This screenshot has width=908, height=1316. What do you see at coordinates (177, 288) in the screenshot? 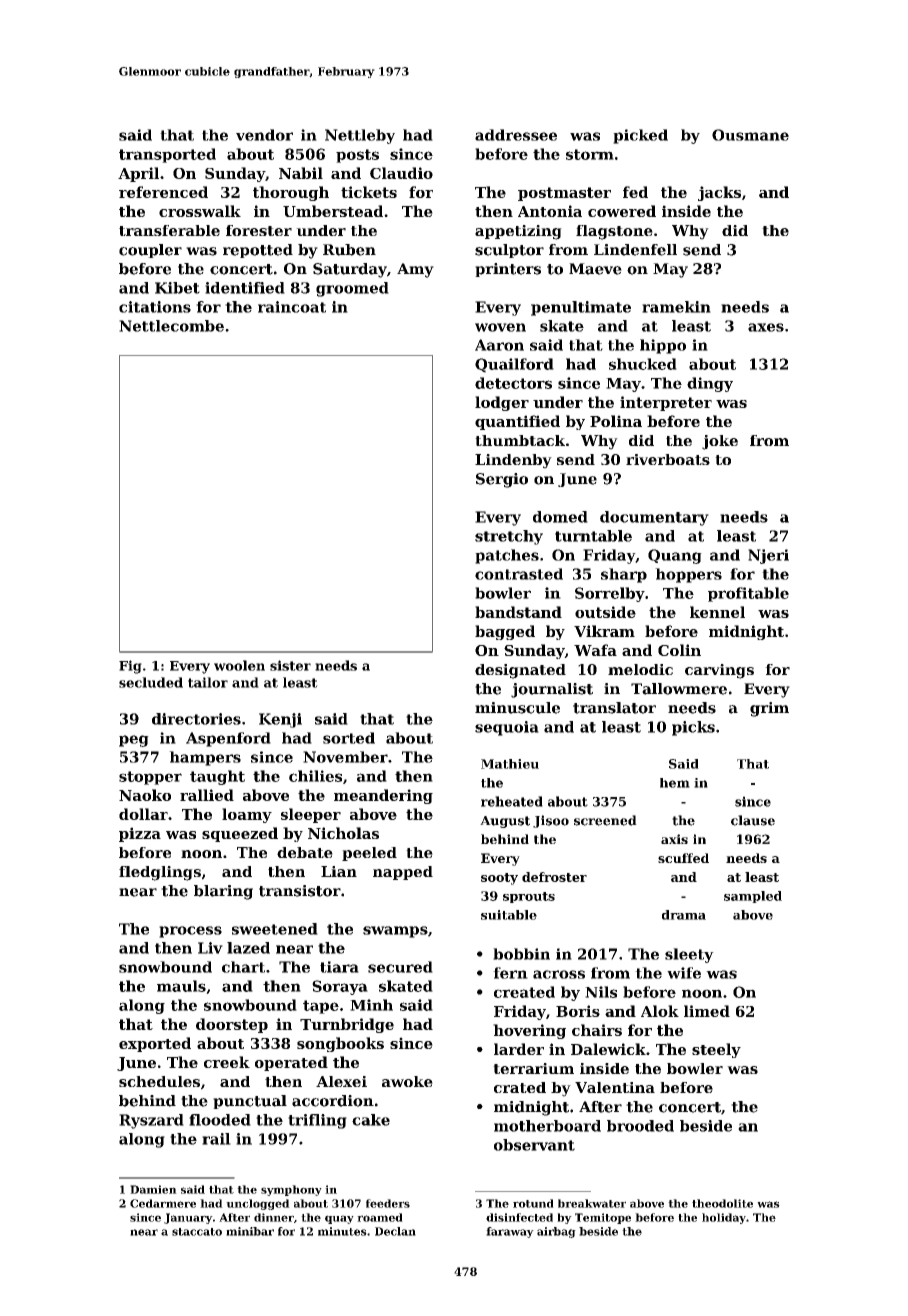
I see `Kibet` at bounding box center [177, 288].
